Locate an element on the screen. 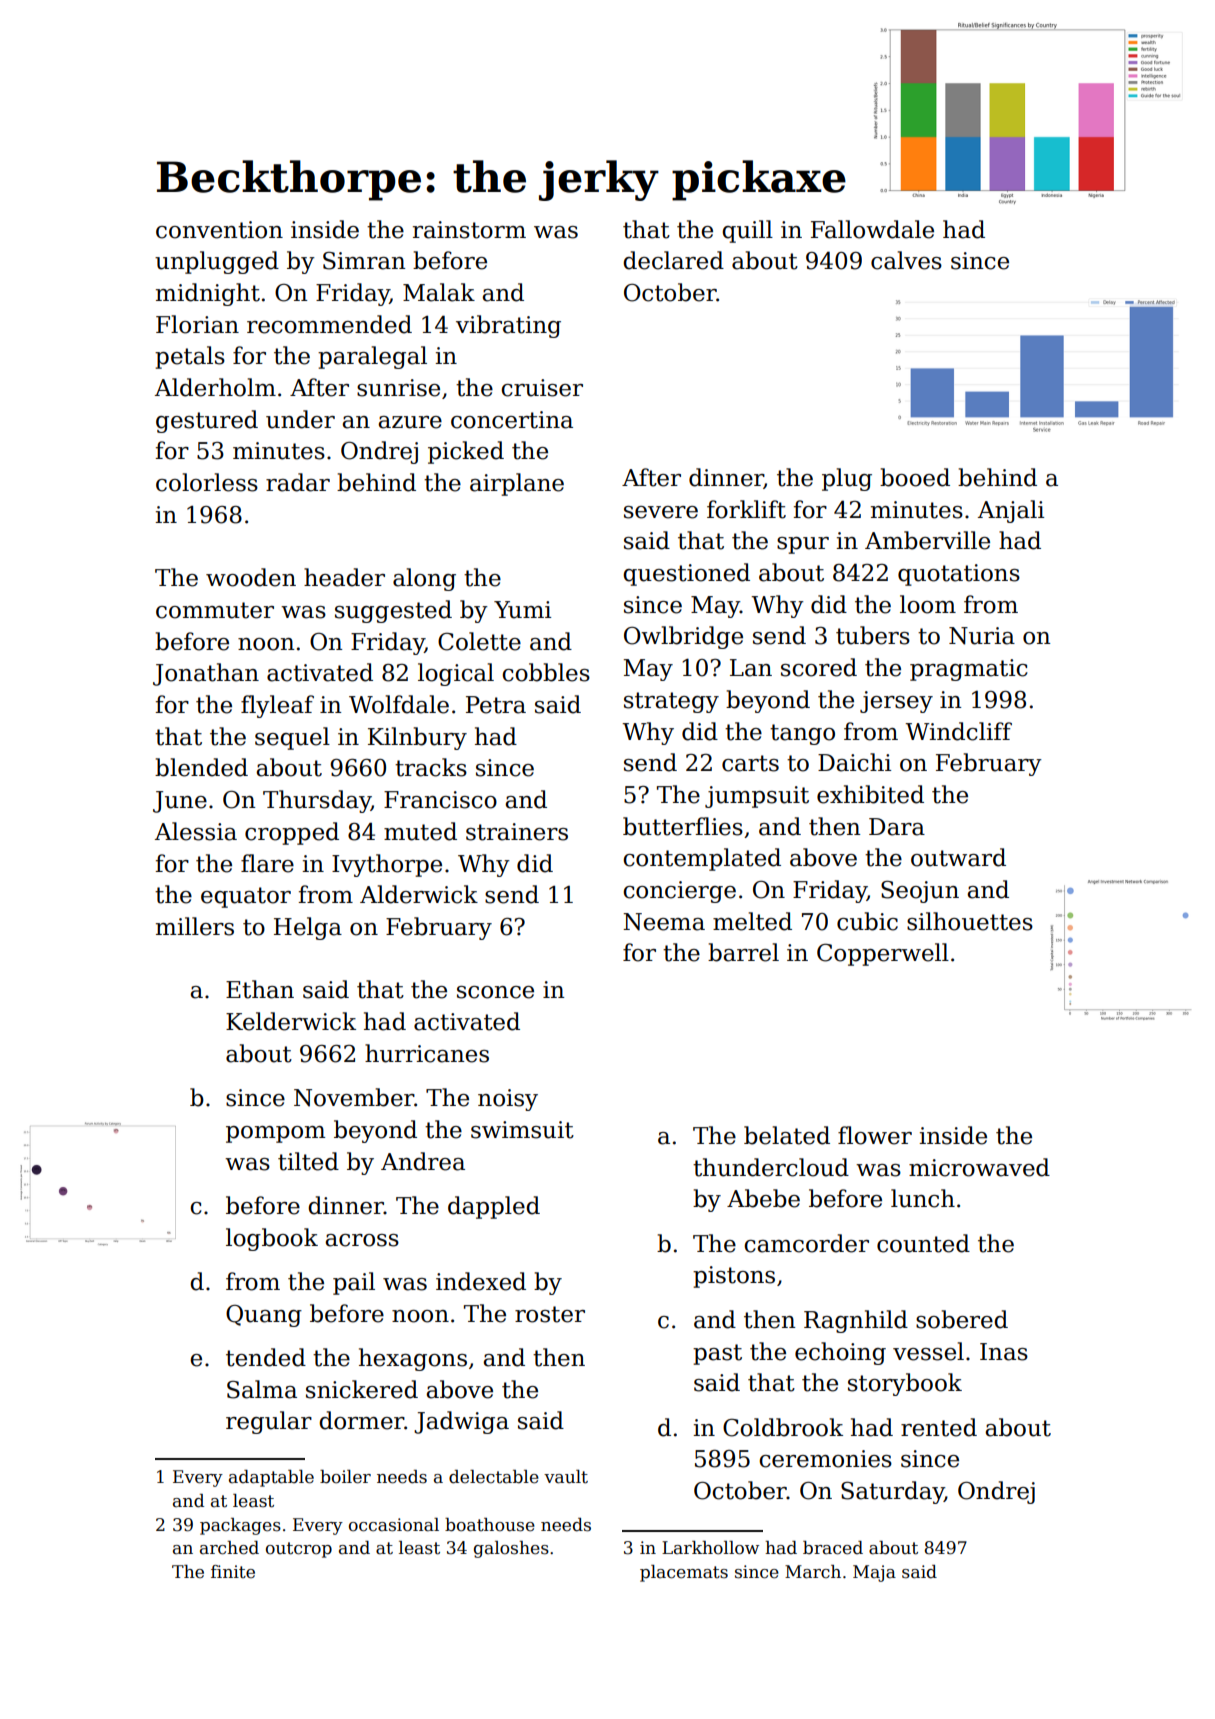 The image size is (1215, 1719). convention is located at coordinates (219, 230).
